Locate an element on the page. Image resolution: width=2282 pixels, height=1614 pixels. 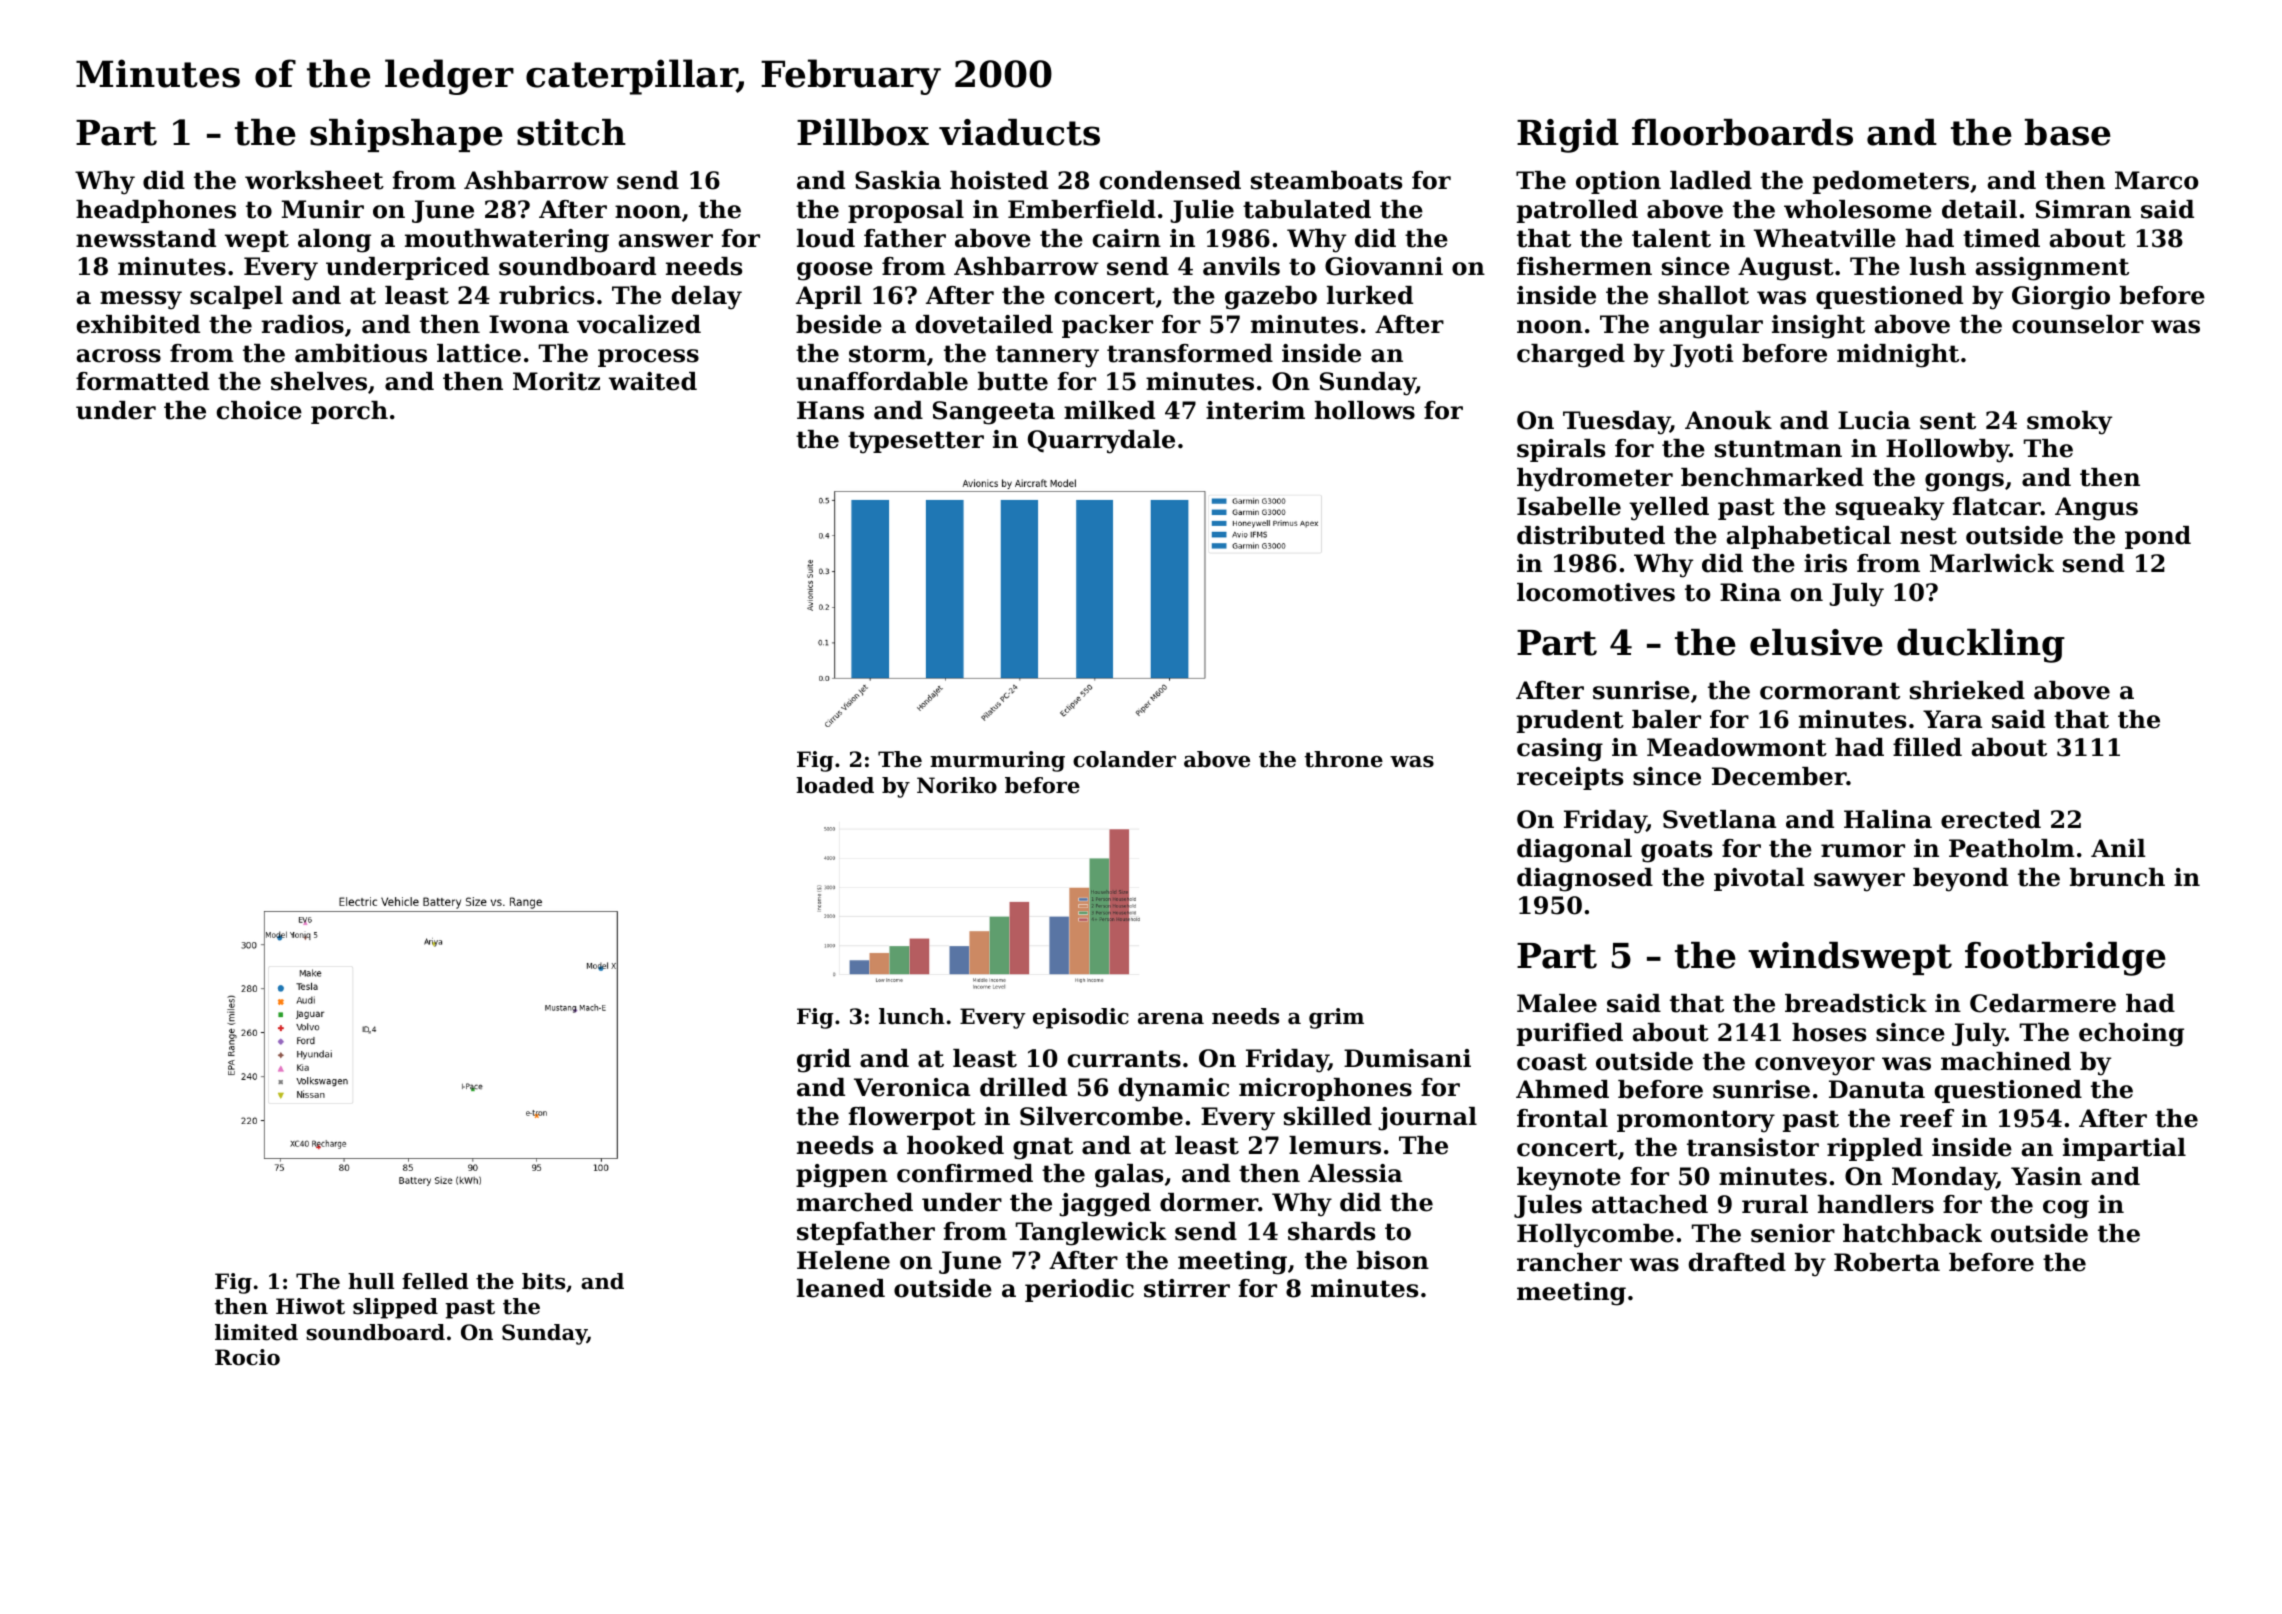
scalpel is located at coordinates (236, 297).
